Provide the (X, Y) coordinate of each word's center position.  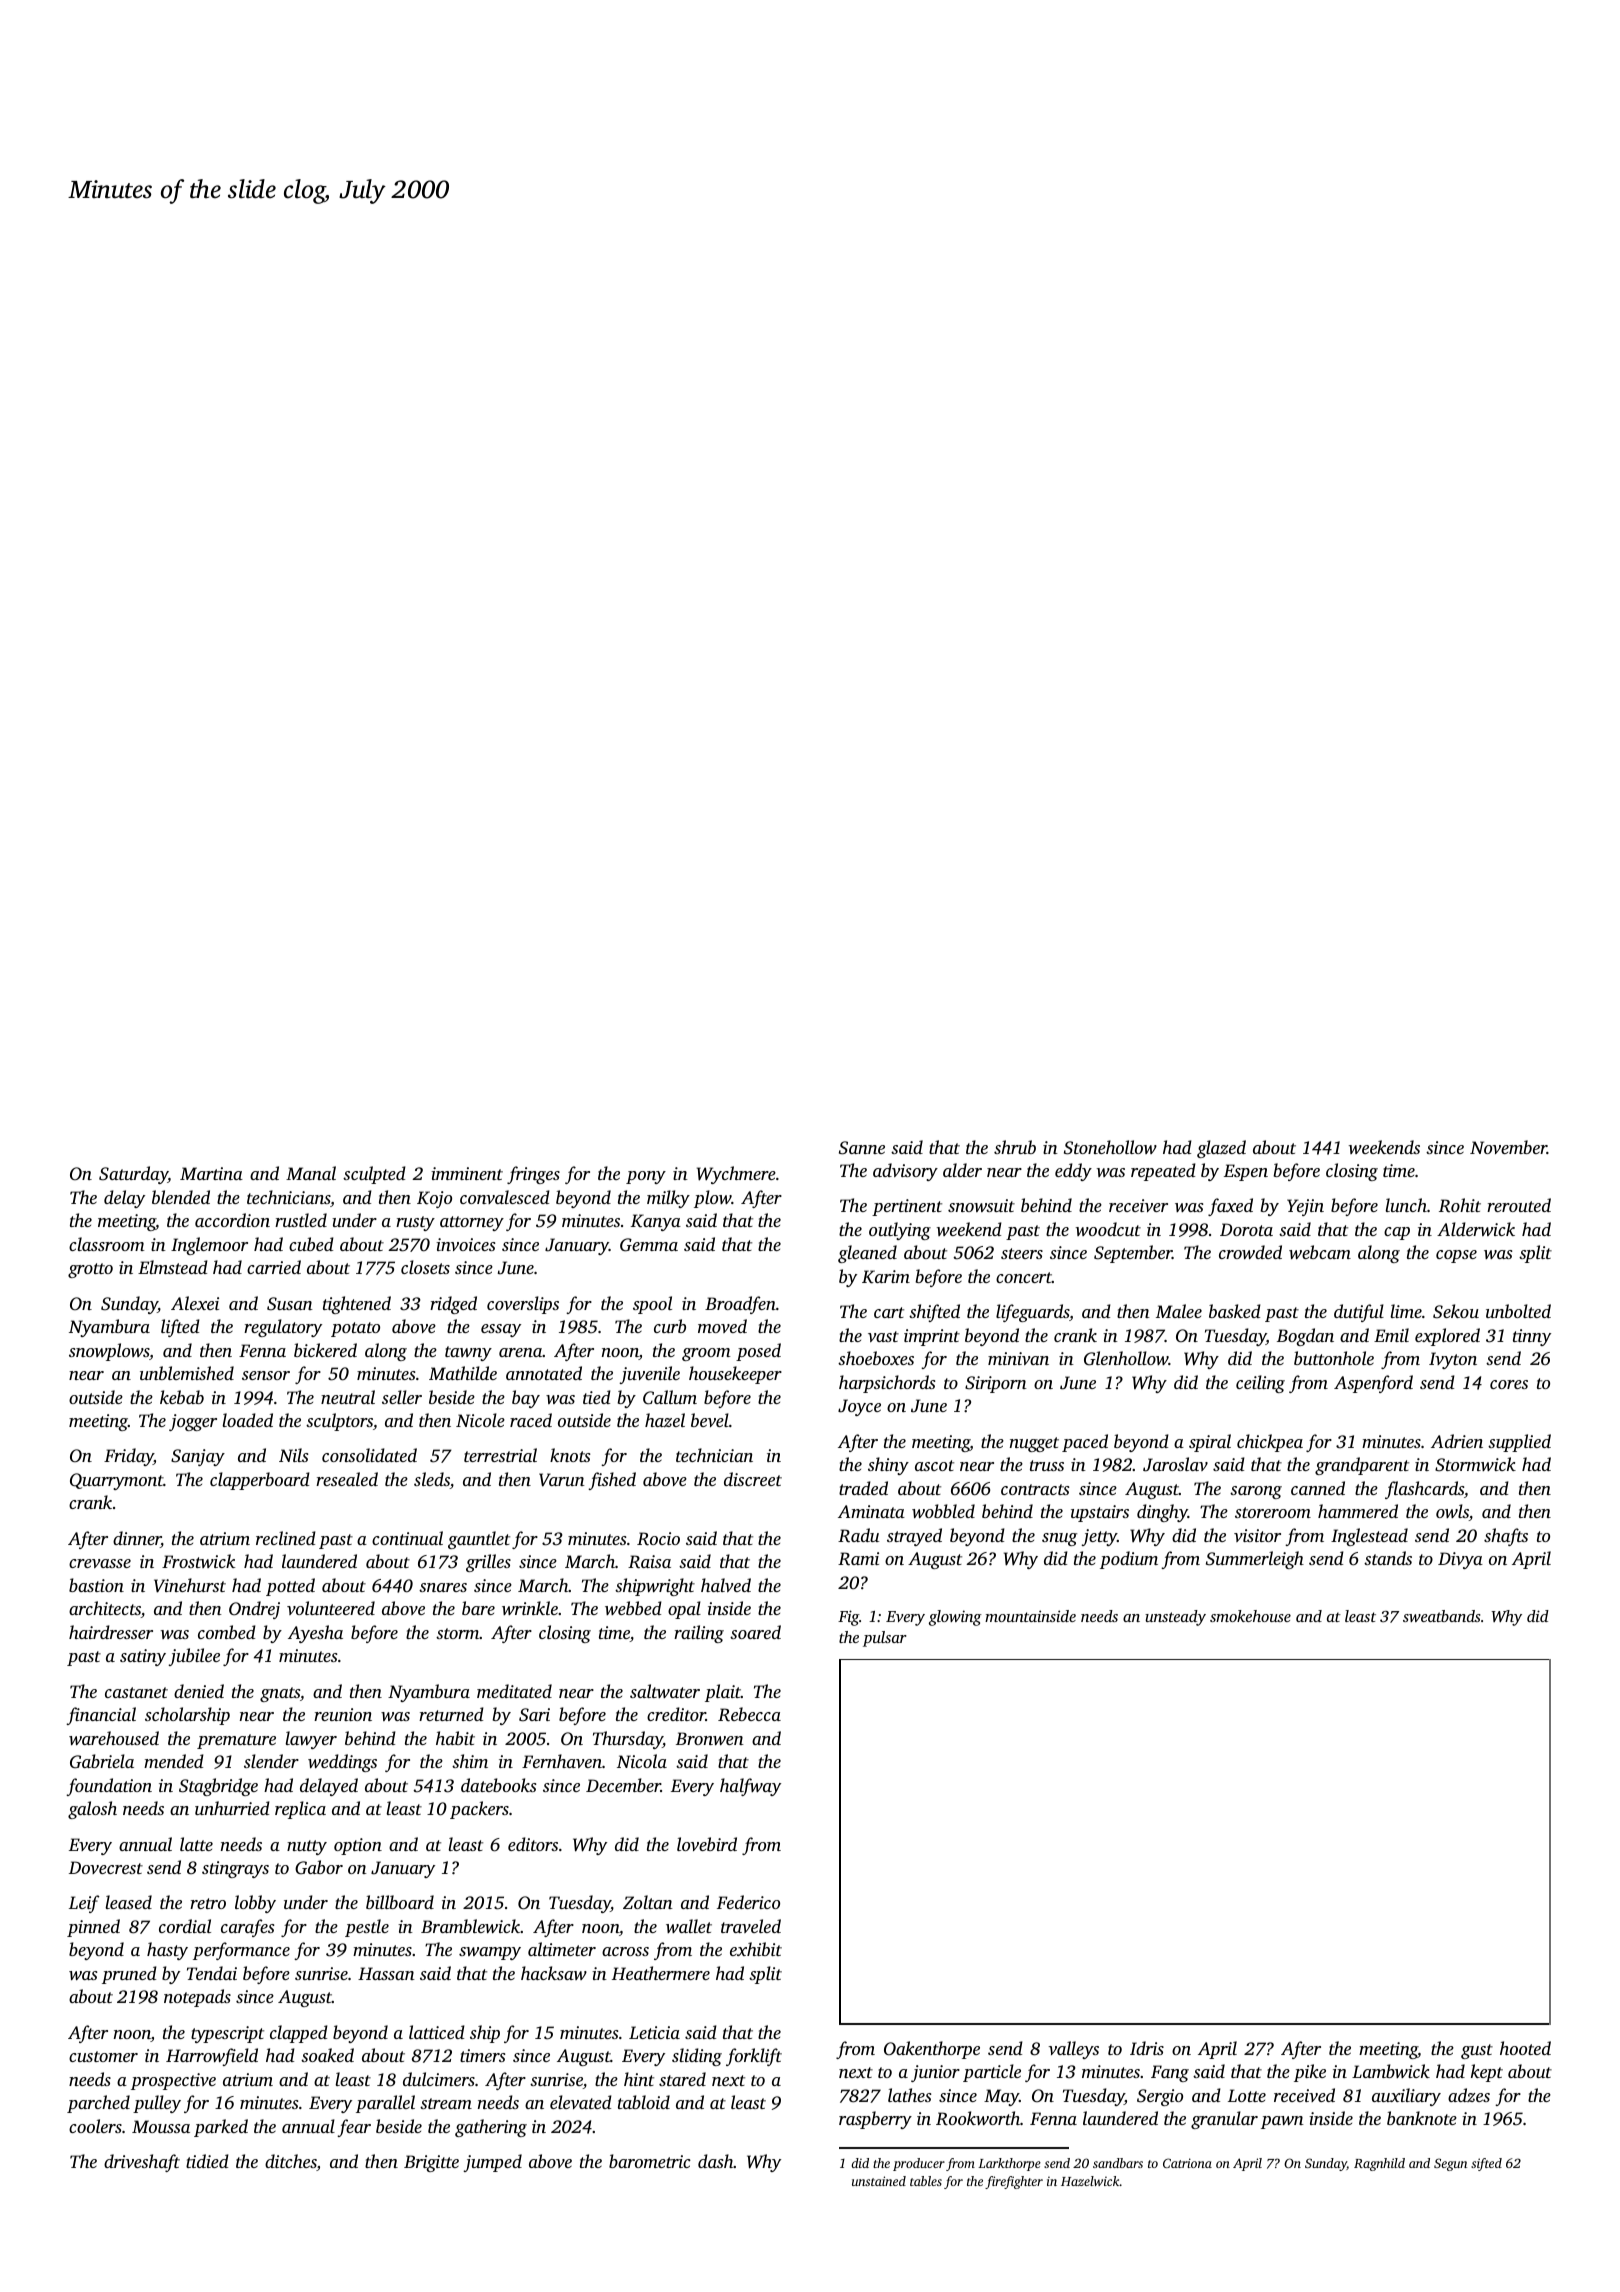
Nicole (480, 1420)
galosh (92, 1810)
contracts (1035, 1489)
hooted (1525, 2048)
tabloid (644, 2102)
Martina (211, 1173)
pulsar (885, 1639)
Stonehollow (1110, 1147)
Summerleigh (1255, 1560)
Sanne (862, 1148)
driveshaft (142, 2163)
